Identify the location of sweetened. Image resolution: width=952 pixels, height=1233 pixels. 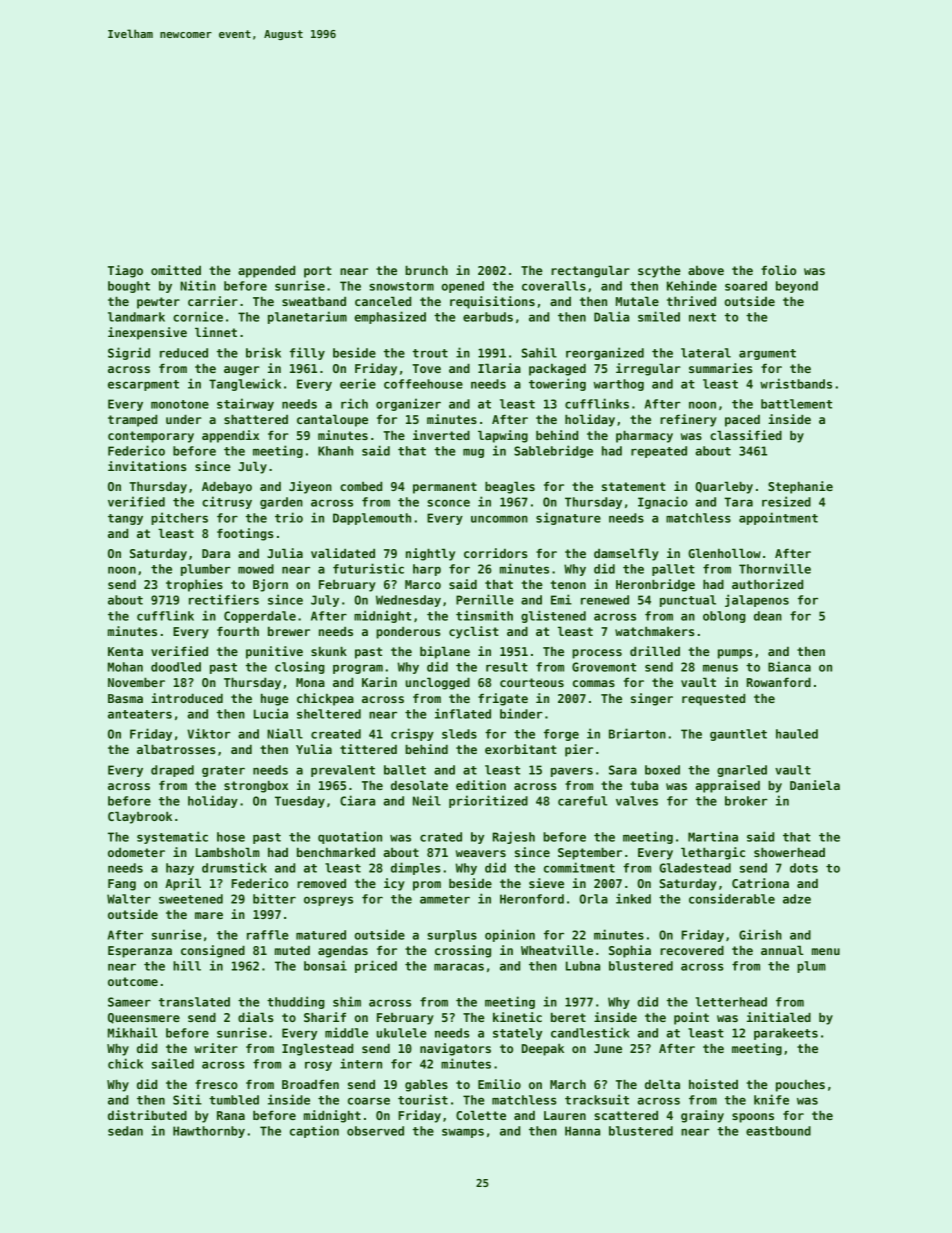
(191, 899).
